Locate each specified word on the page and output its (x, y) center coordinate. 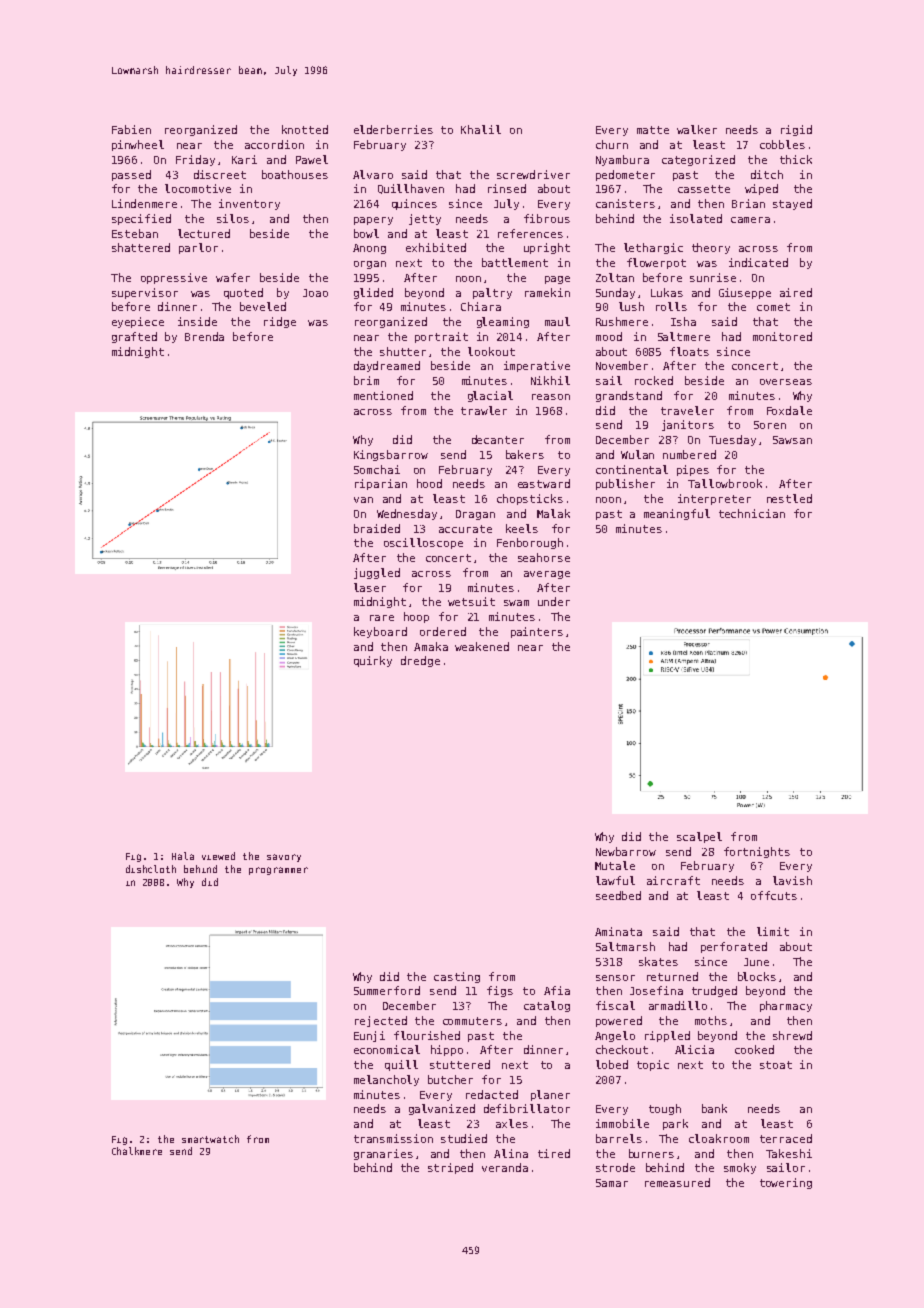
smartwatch (210, 1139)
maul (557, 321)
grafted (134, 337)
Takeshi (789, 1153)
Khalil (481, 129)
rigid (796, 130)
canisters (625, 203)
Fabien (131, 129)
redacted (492, 1094)
